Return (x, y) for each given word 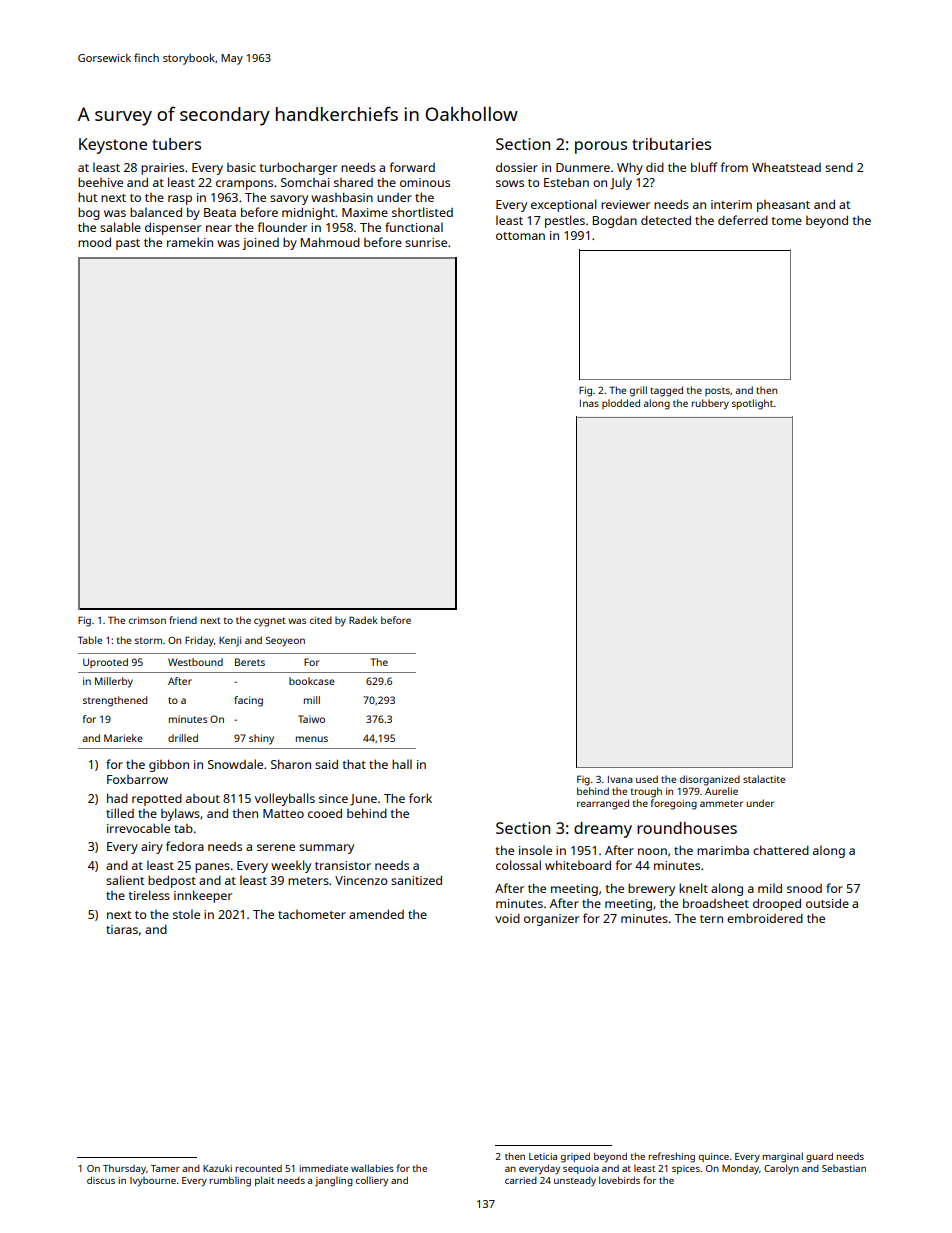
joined (260, 244)
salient (125, 880)
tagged (666, 391)
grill (638, 391)
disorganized (710, 780)
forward (412, 167)
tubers (176, 144)
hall (402, 764)
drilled (183, 738)
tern (711, 919)
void (507, 918)
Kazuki (217, 1168)
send (839, 167)
